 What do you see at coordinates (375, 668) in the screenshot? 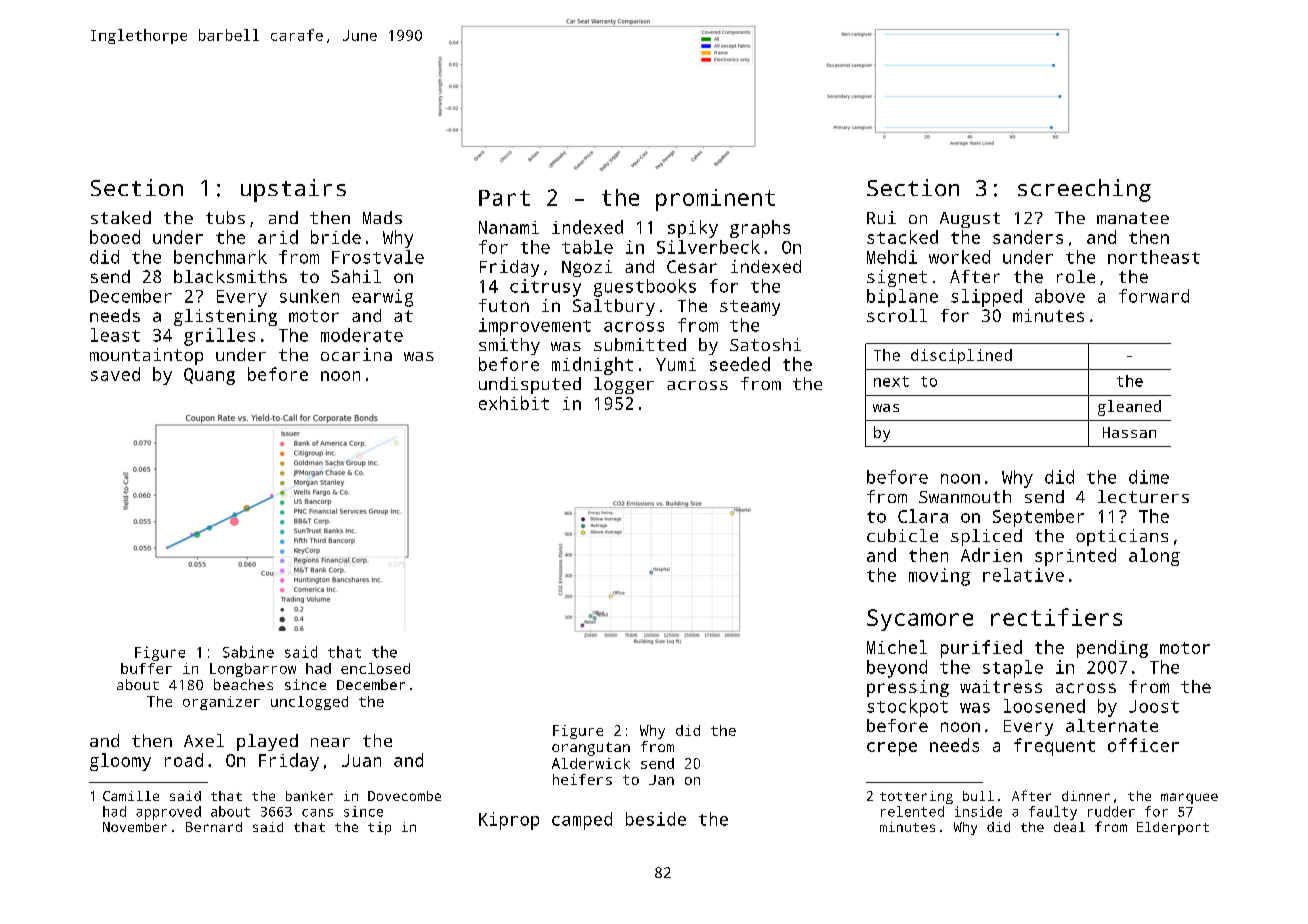
I see `enclosed` at bounding box center [375, 668].
